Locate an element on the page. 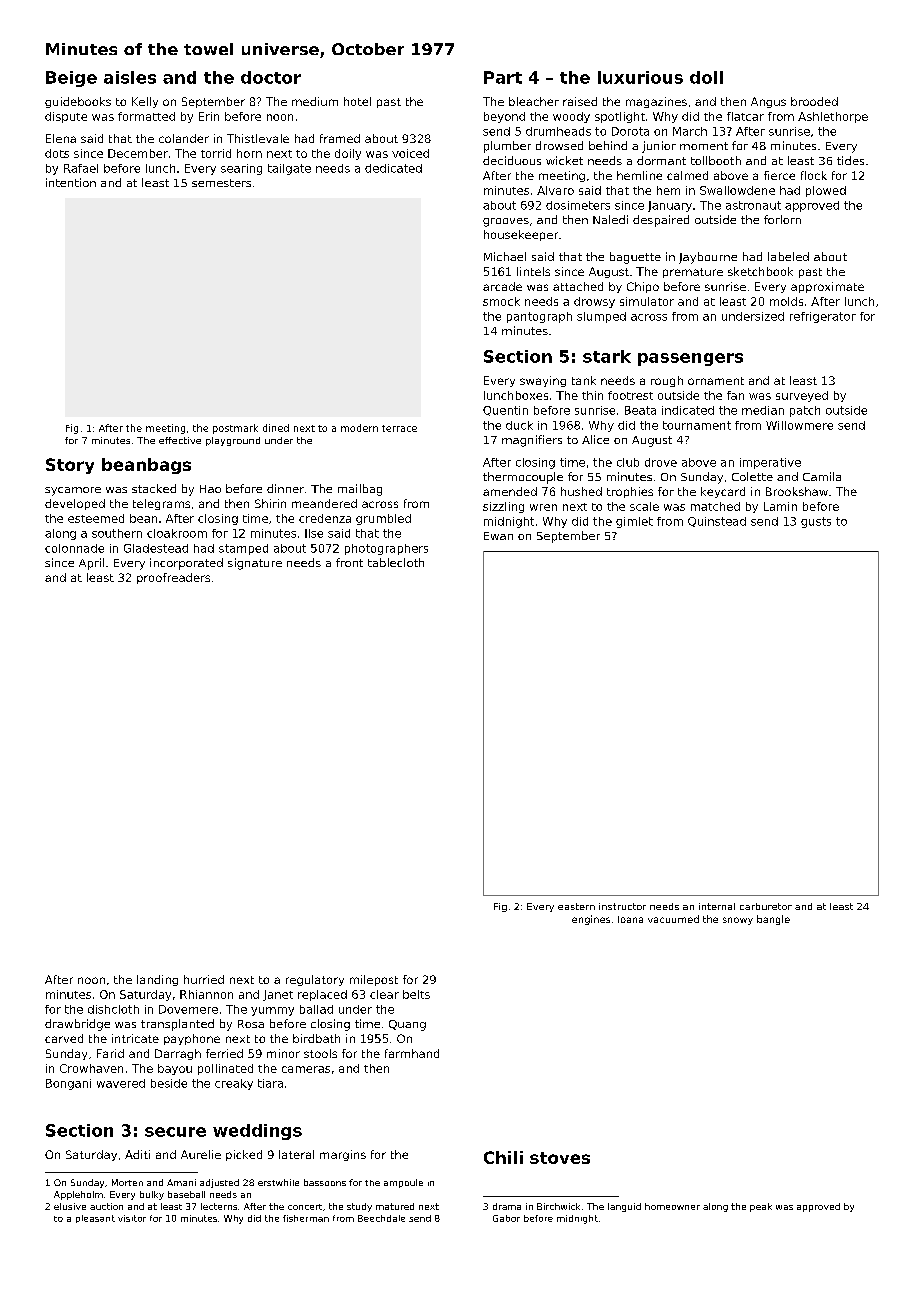  Ewan is located at coordinates (498, 536).
